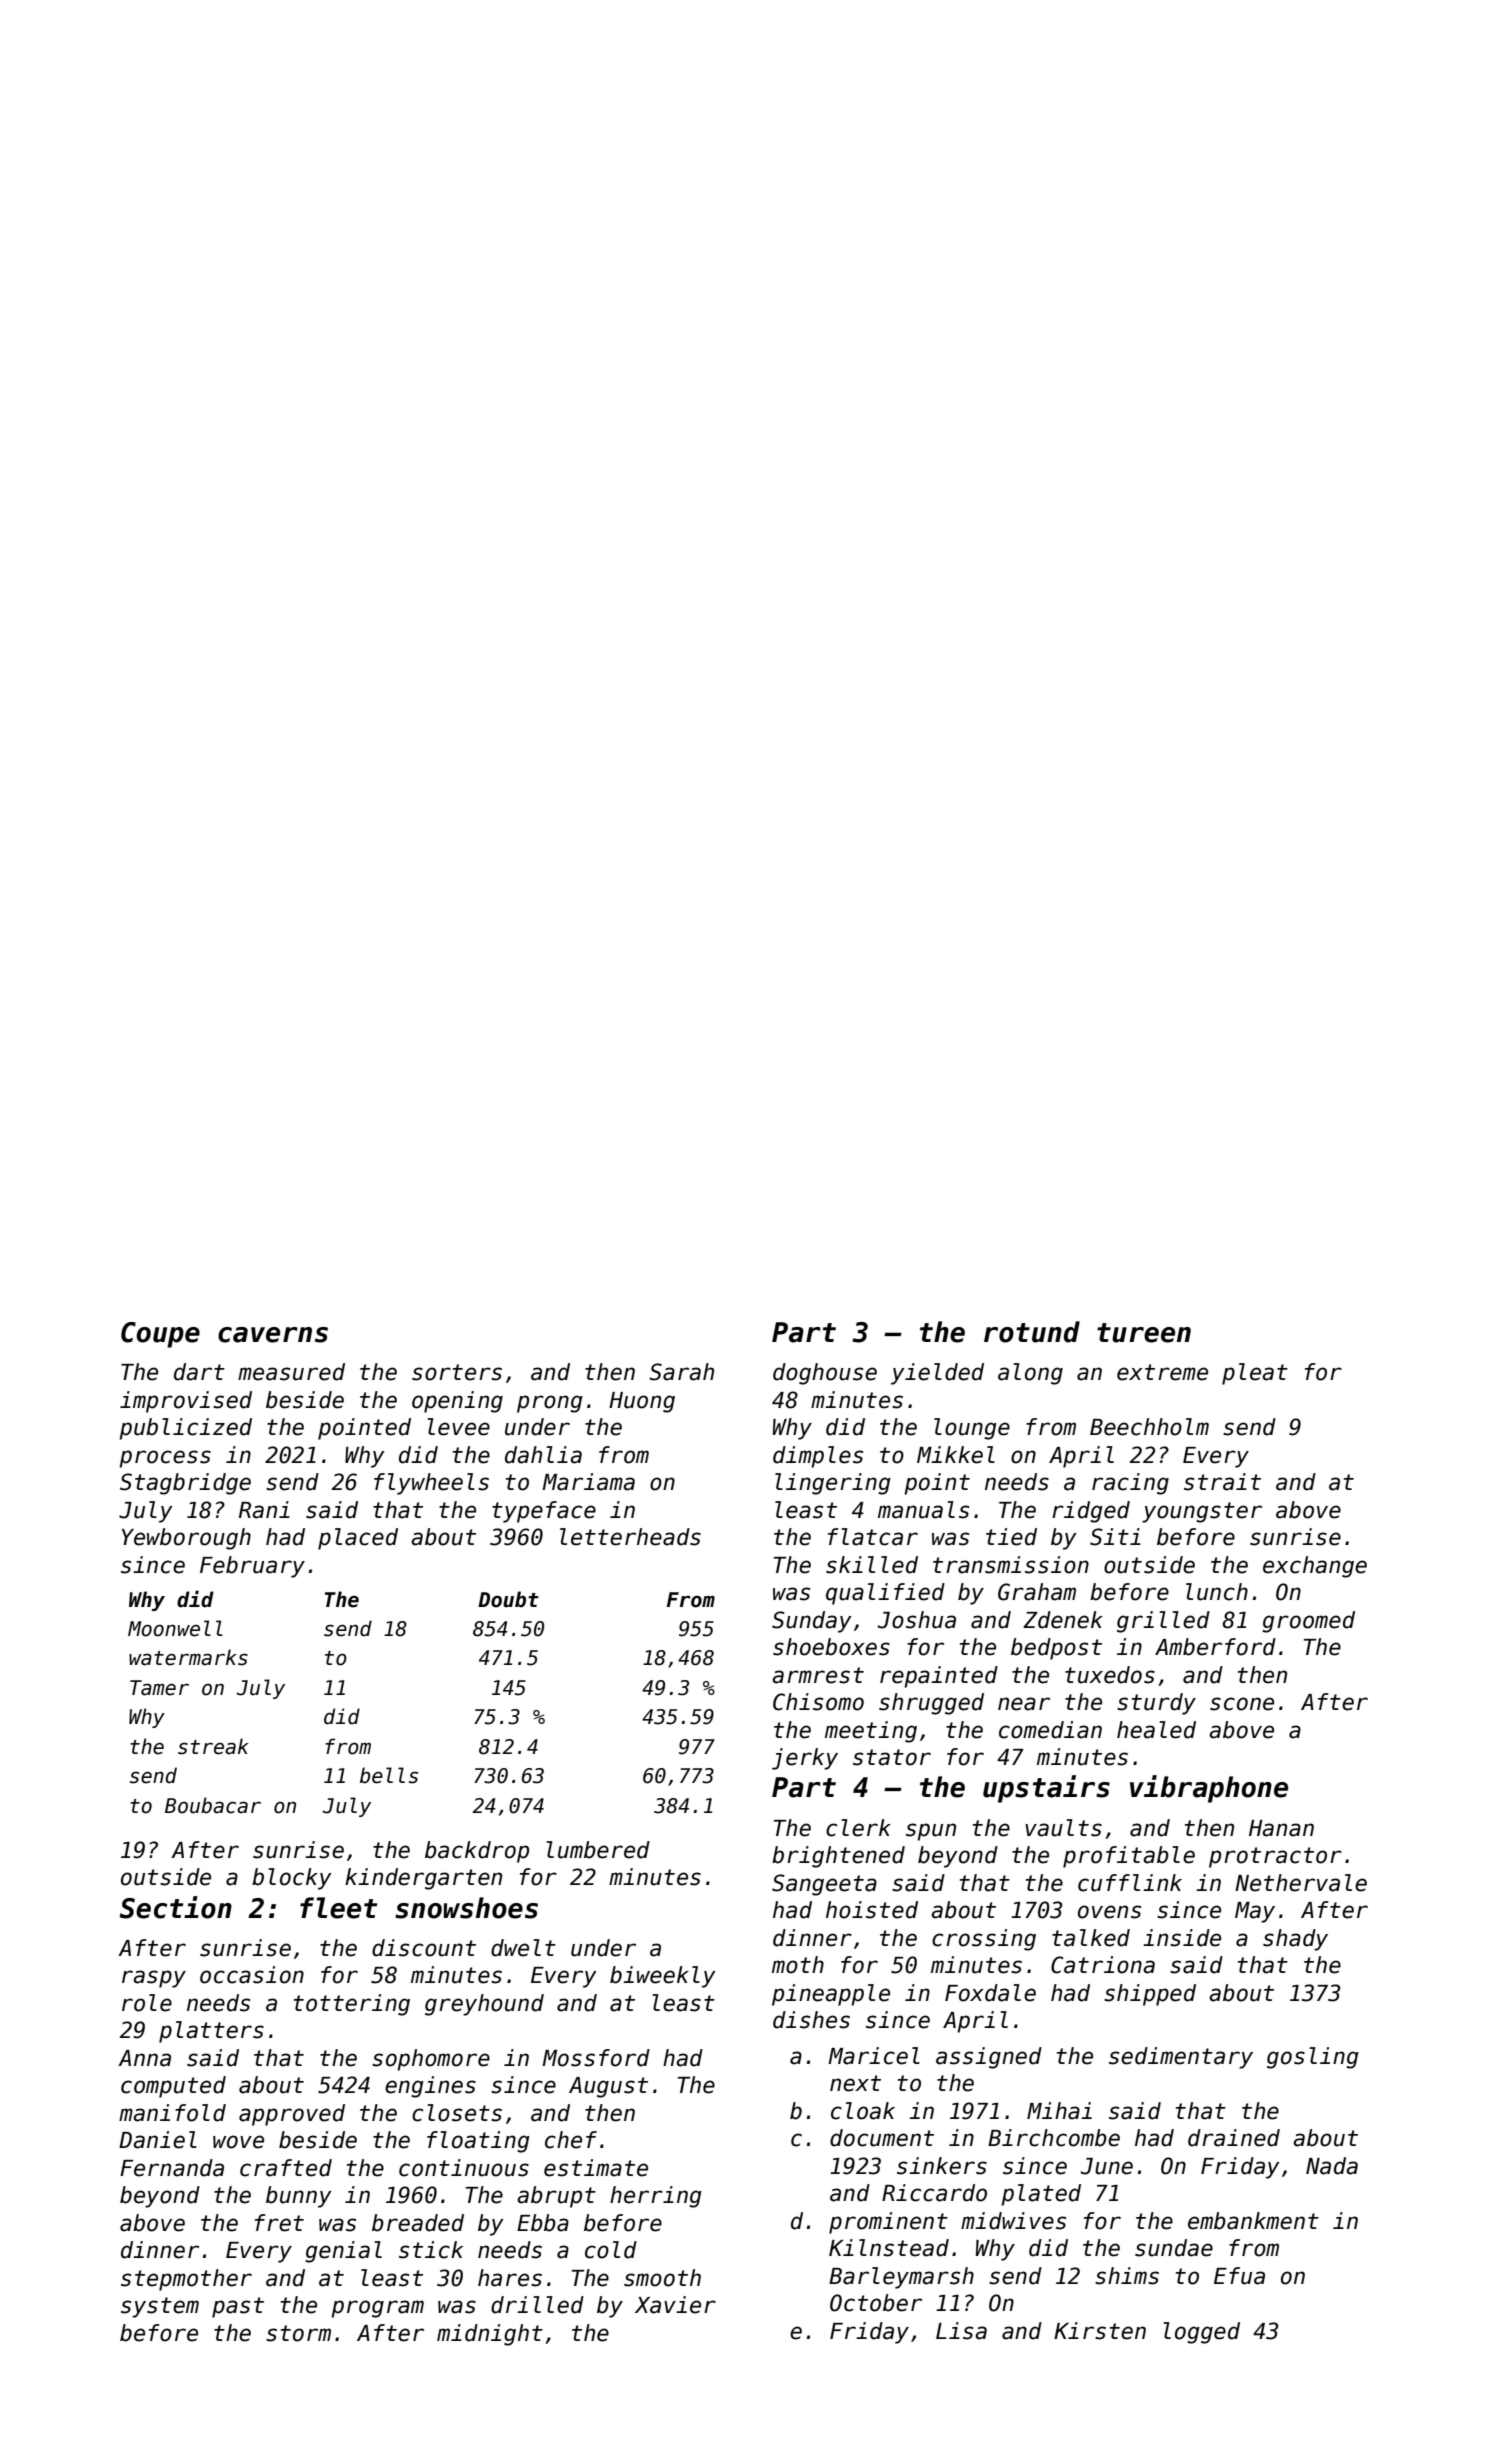 The width and height of the screenshot is (1496, 2464). Describe the element at coordinates (1130, 1883) in the screenshot. I see `cufflink` at that location.
